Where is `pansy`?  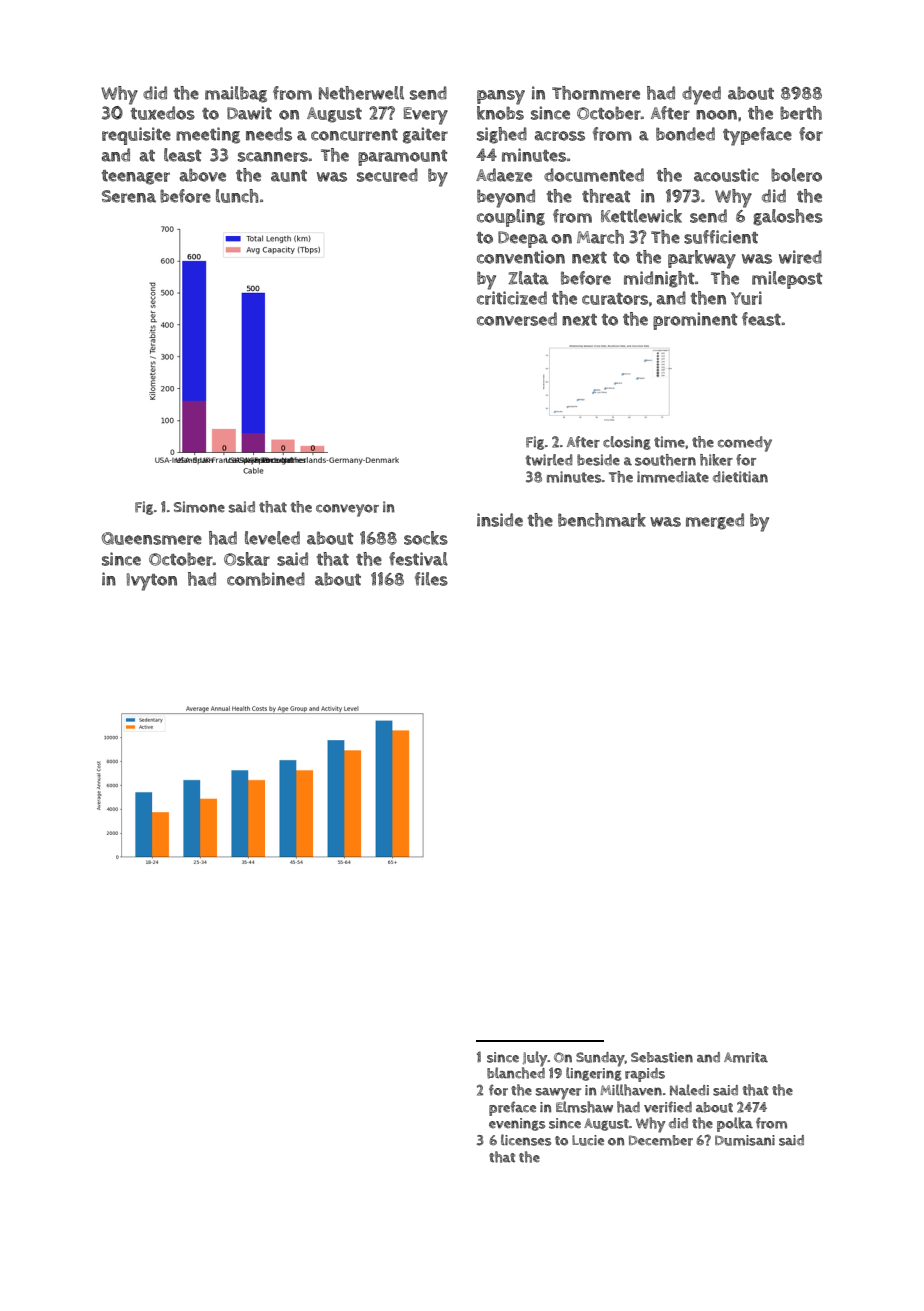 pansy is located at coordinates (501, 97).
